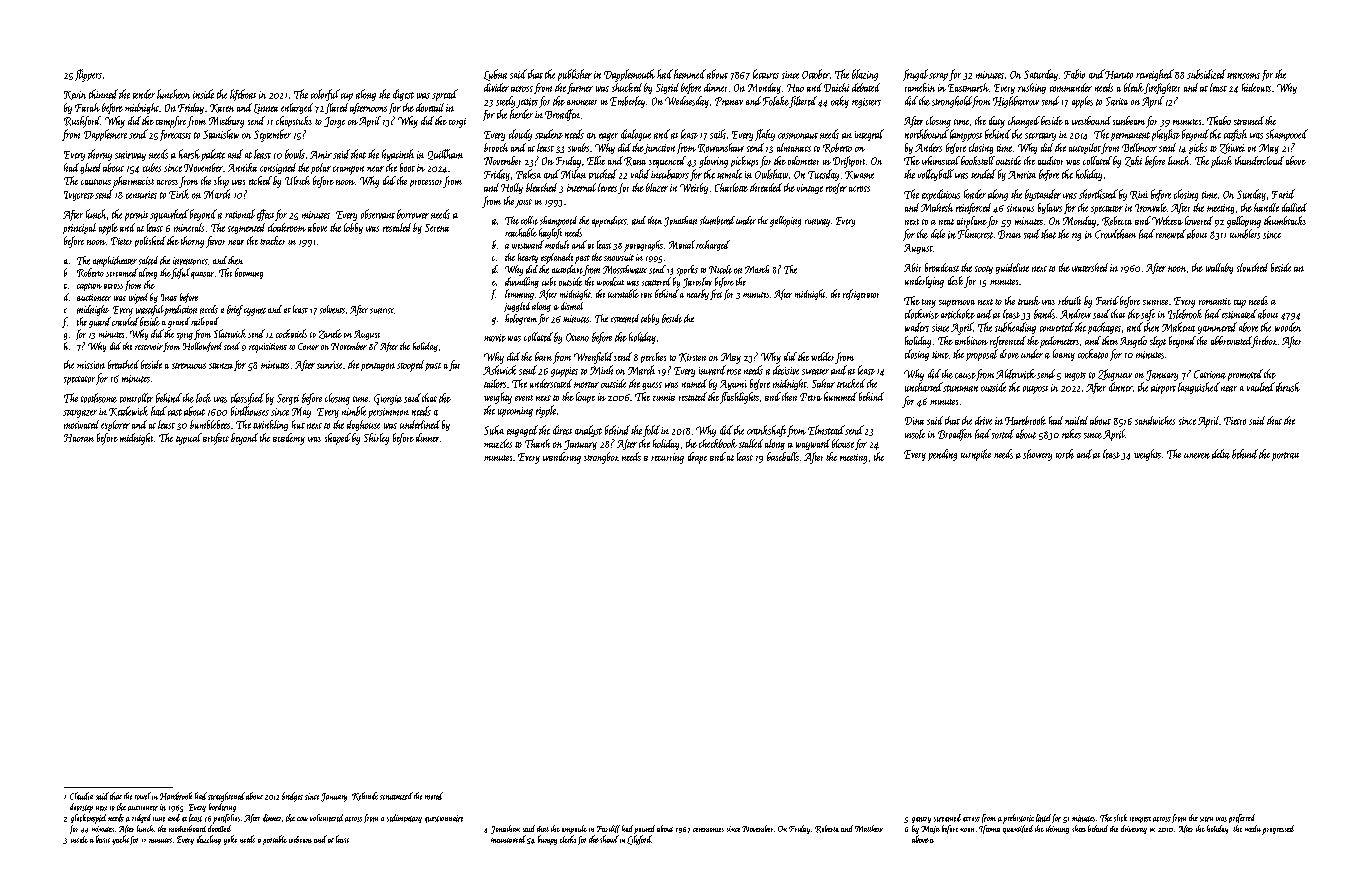 This image has height=887, width=1372. What do you see at coordinates (302, 819) in the image?
I see `cow` at bounding box center [302, 819].
